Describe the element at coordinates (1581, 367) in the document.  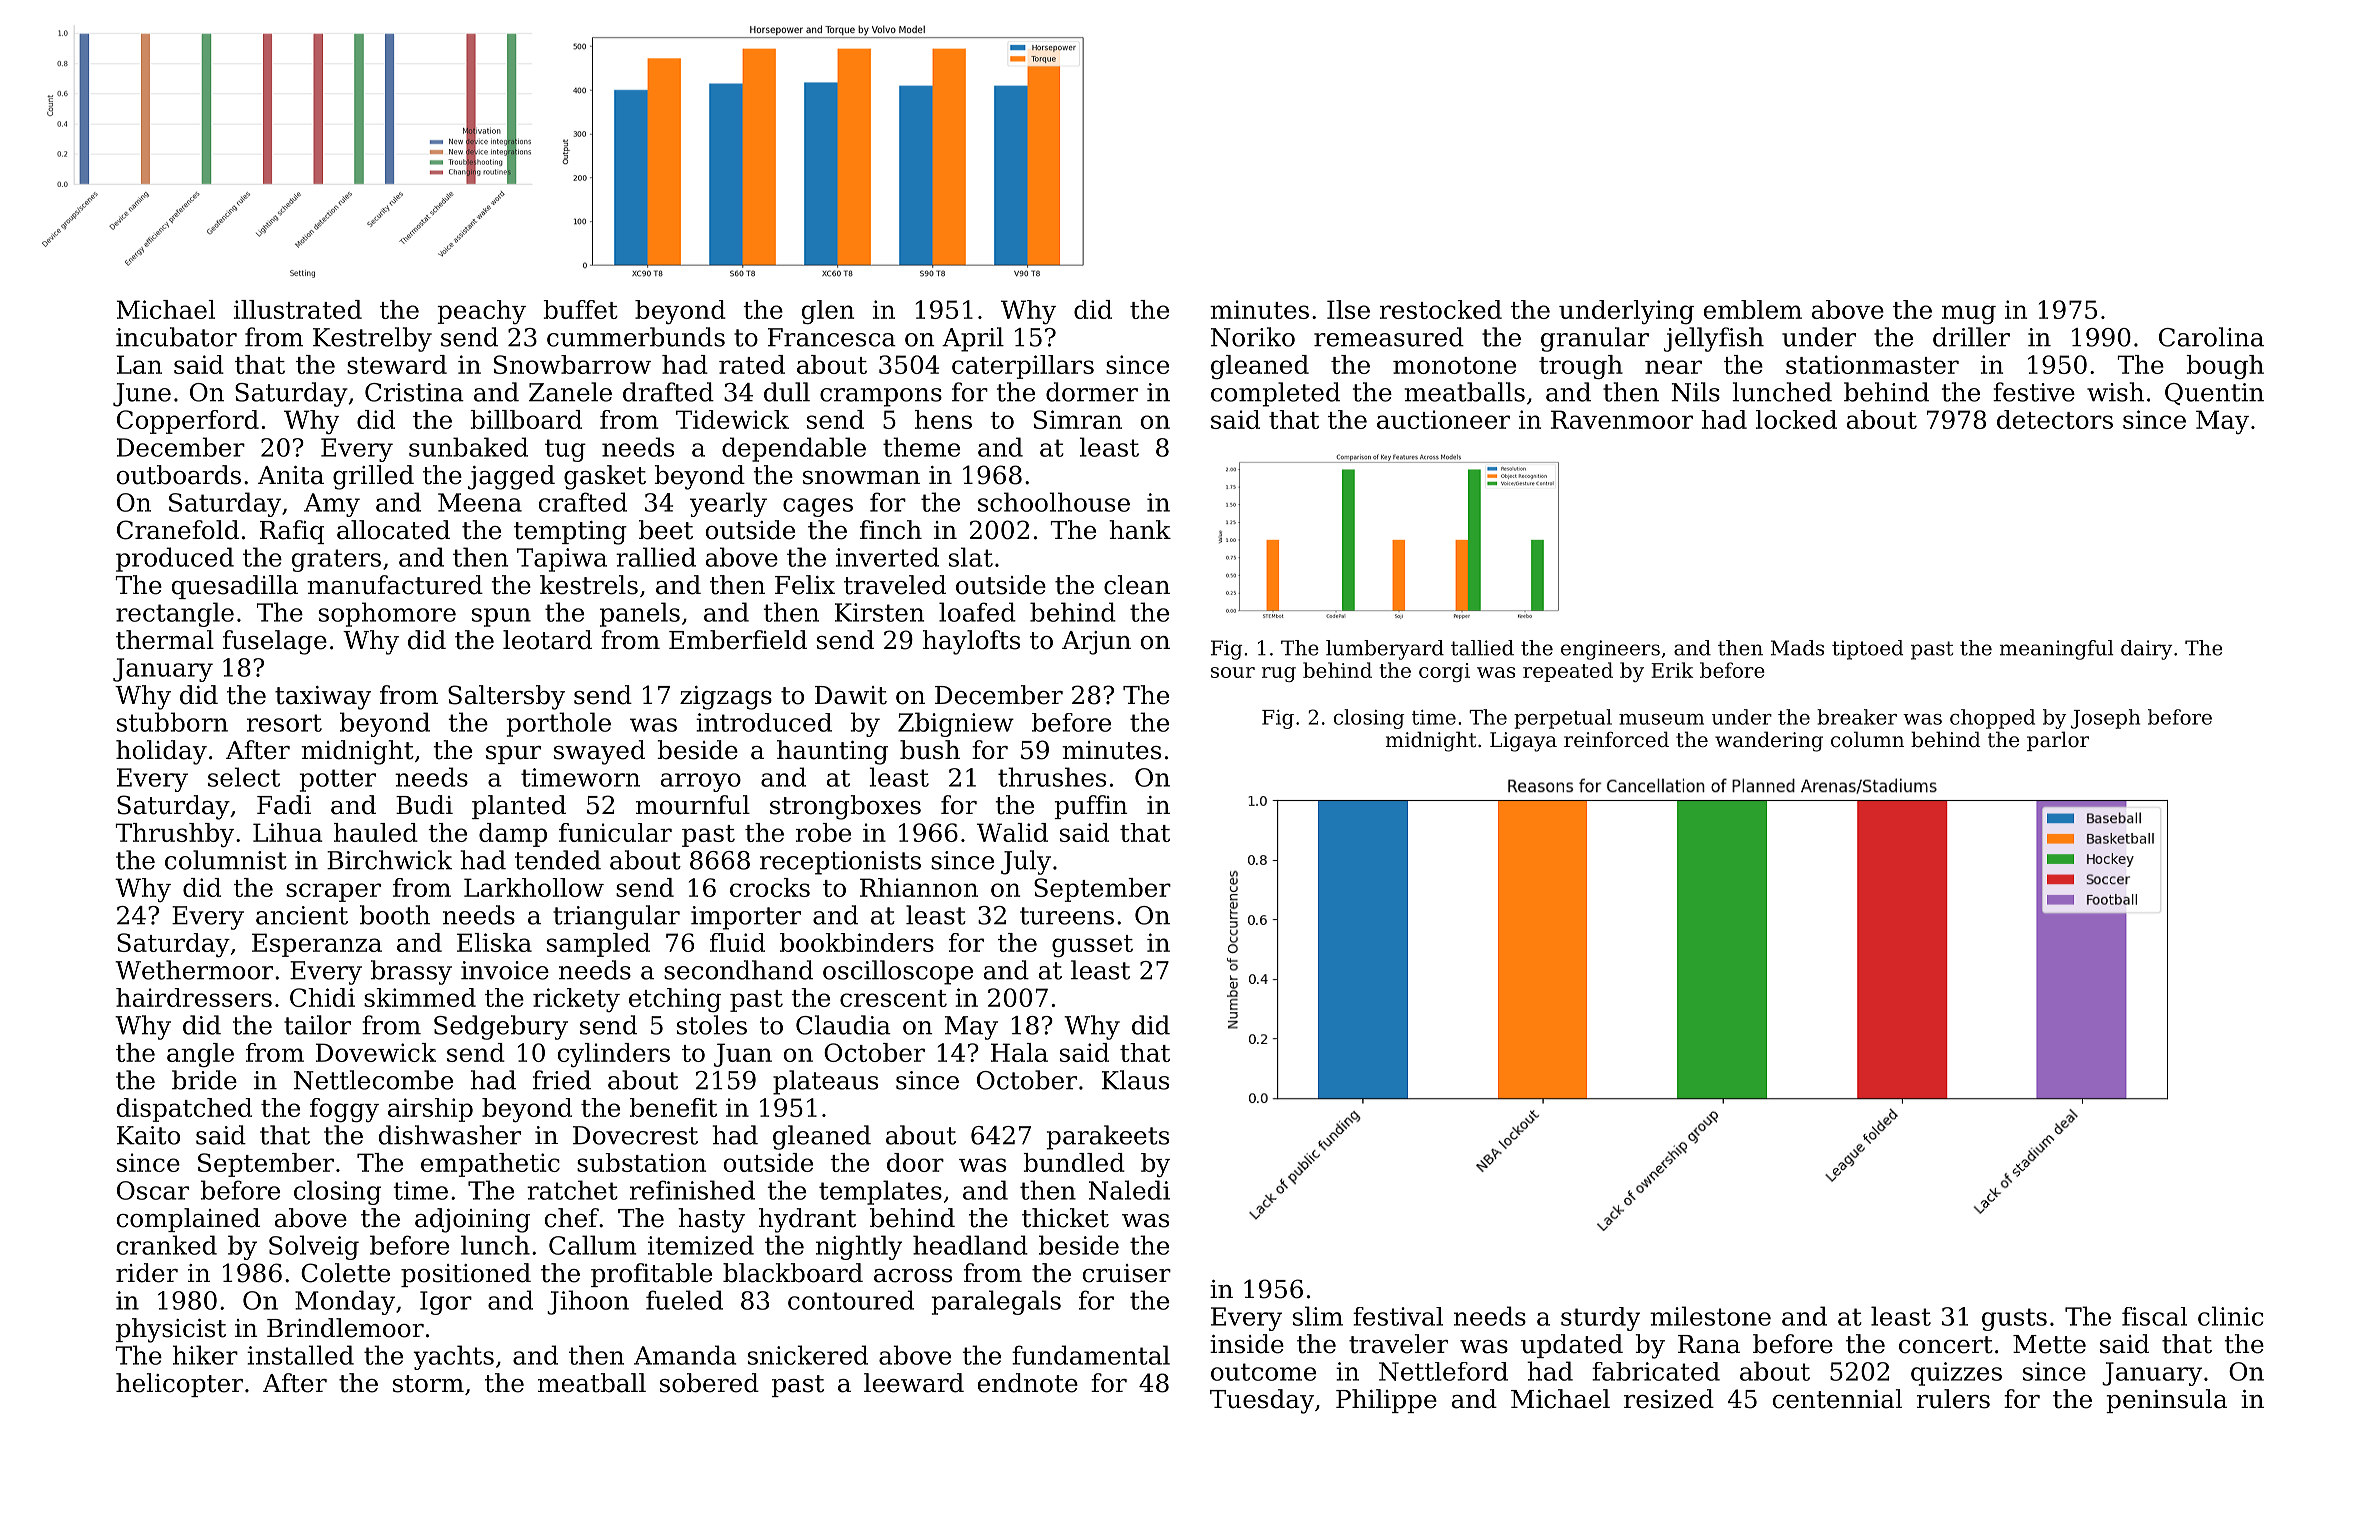
I see `trough` at that location.
